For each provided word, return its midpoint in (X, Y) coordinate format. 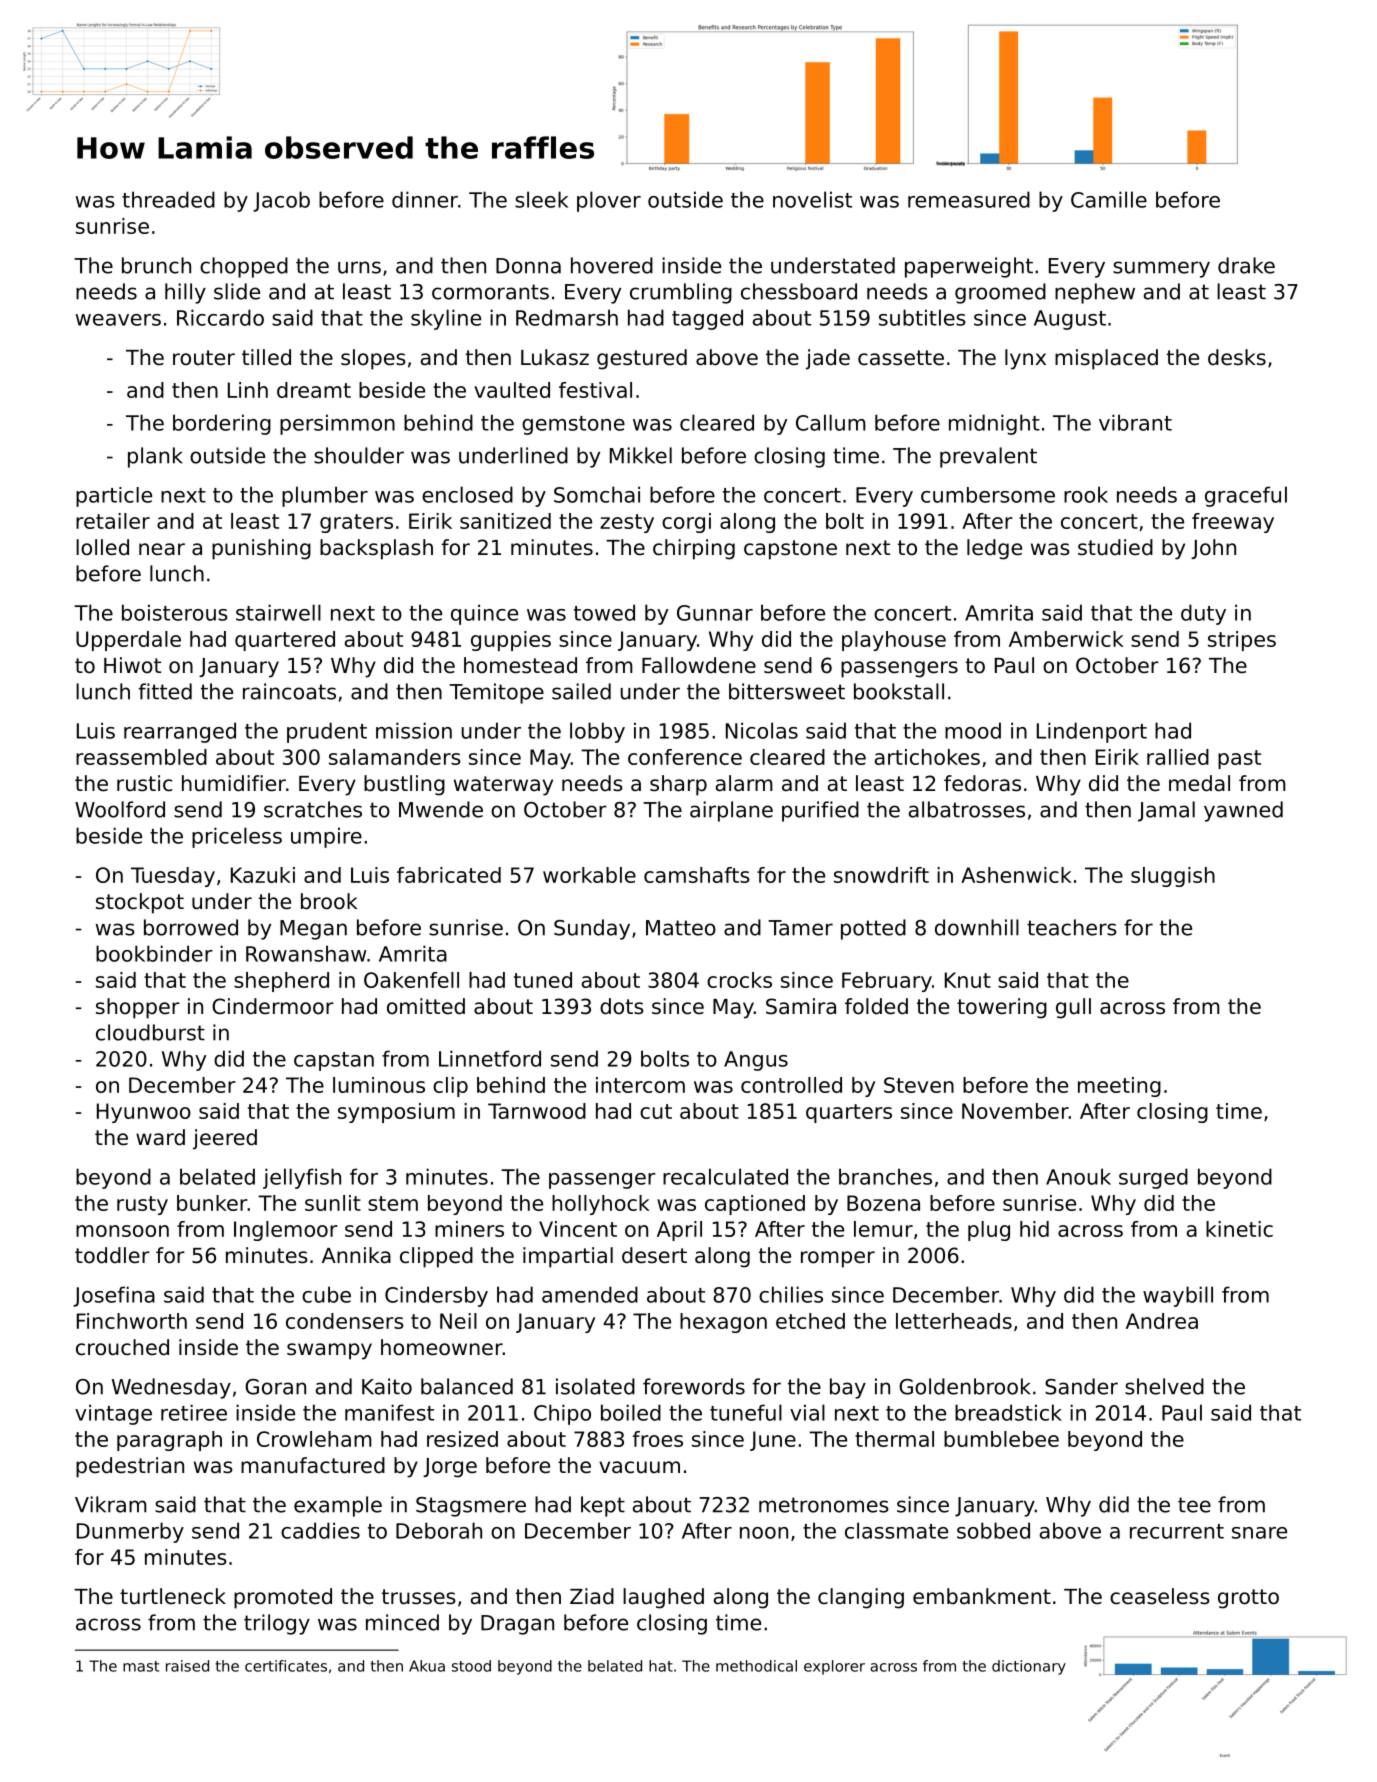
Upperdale (128, 641)
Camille (1109, 199)
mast (141, 1666)
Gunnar (715, 613)
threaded (168, 199)
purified (820, 811)
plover (609, 201)
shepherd (281, 982)
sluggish (1173, 877)
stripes (1242, 641)
